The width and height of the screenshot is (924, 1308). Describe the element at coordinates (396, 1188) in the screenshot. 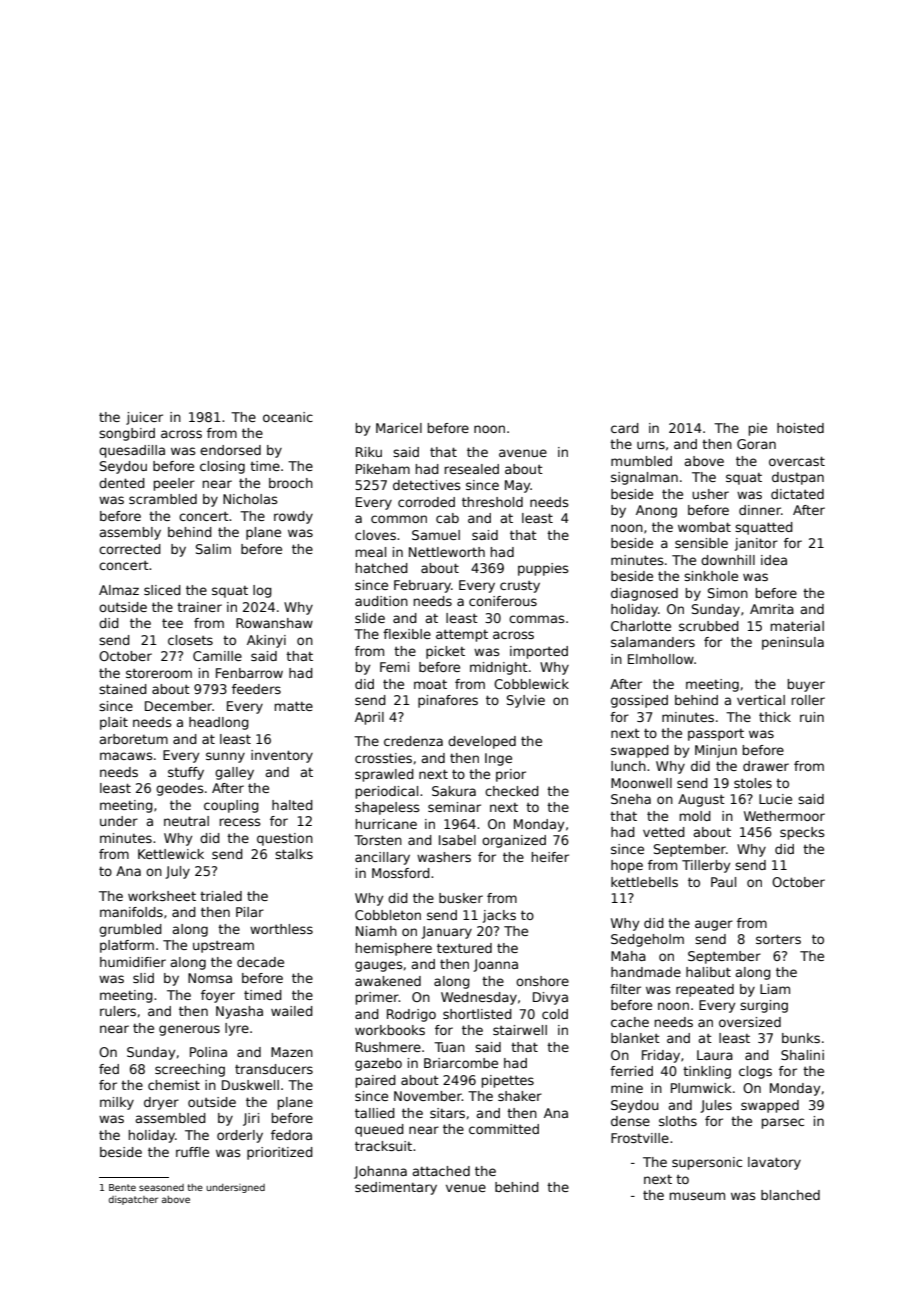

I see `sedimentary` at that location.
